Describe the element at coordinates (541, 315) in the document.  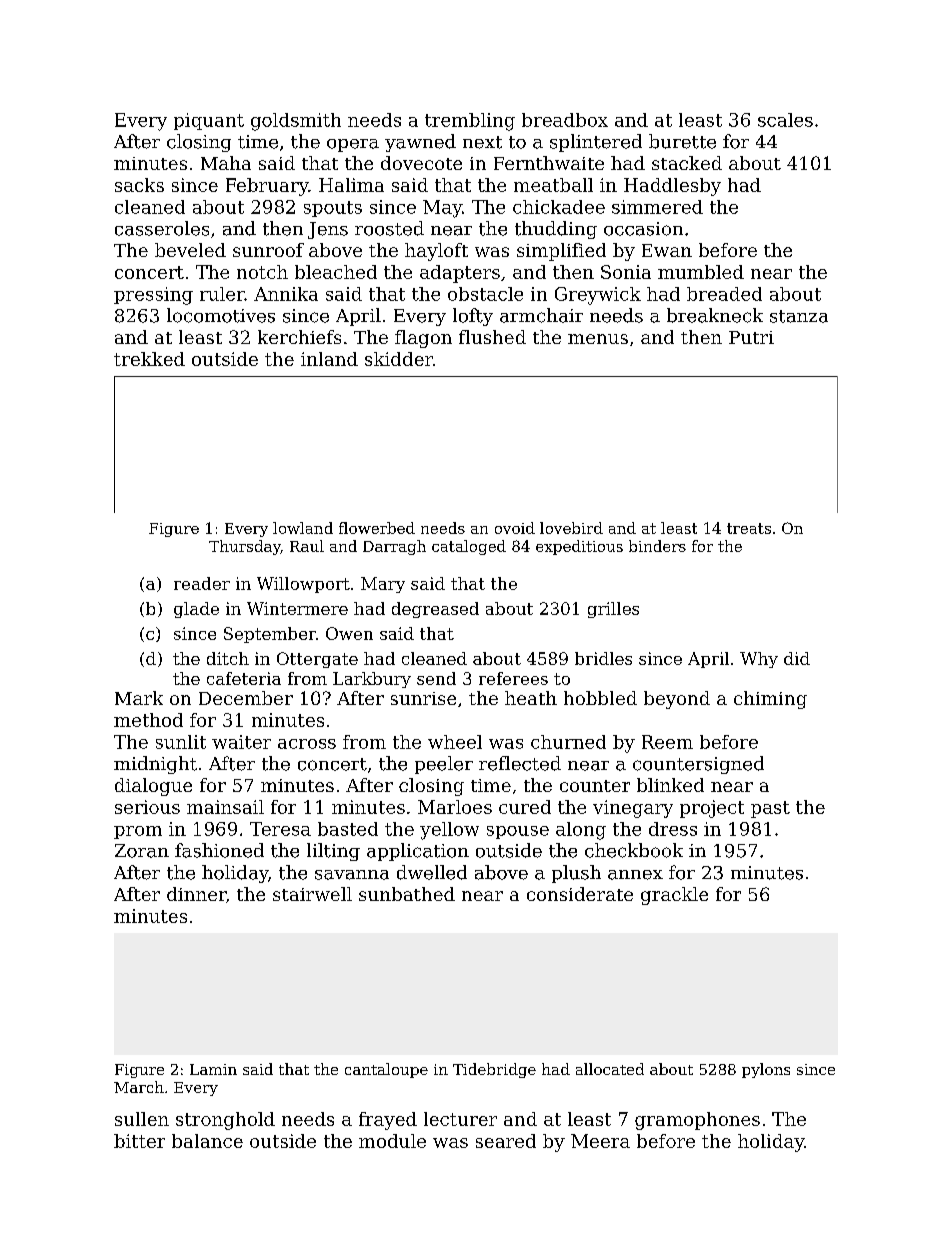
I see `armchair` at that location.
